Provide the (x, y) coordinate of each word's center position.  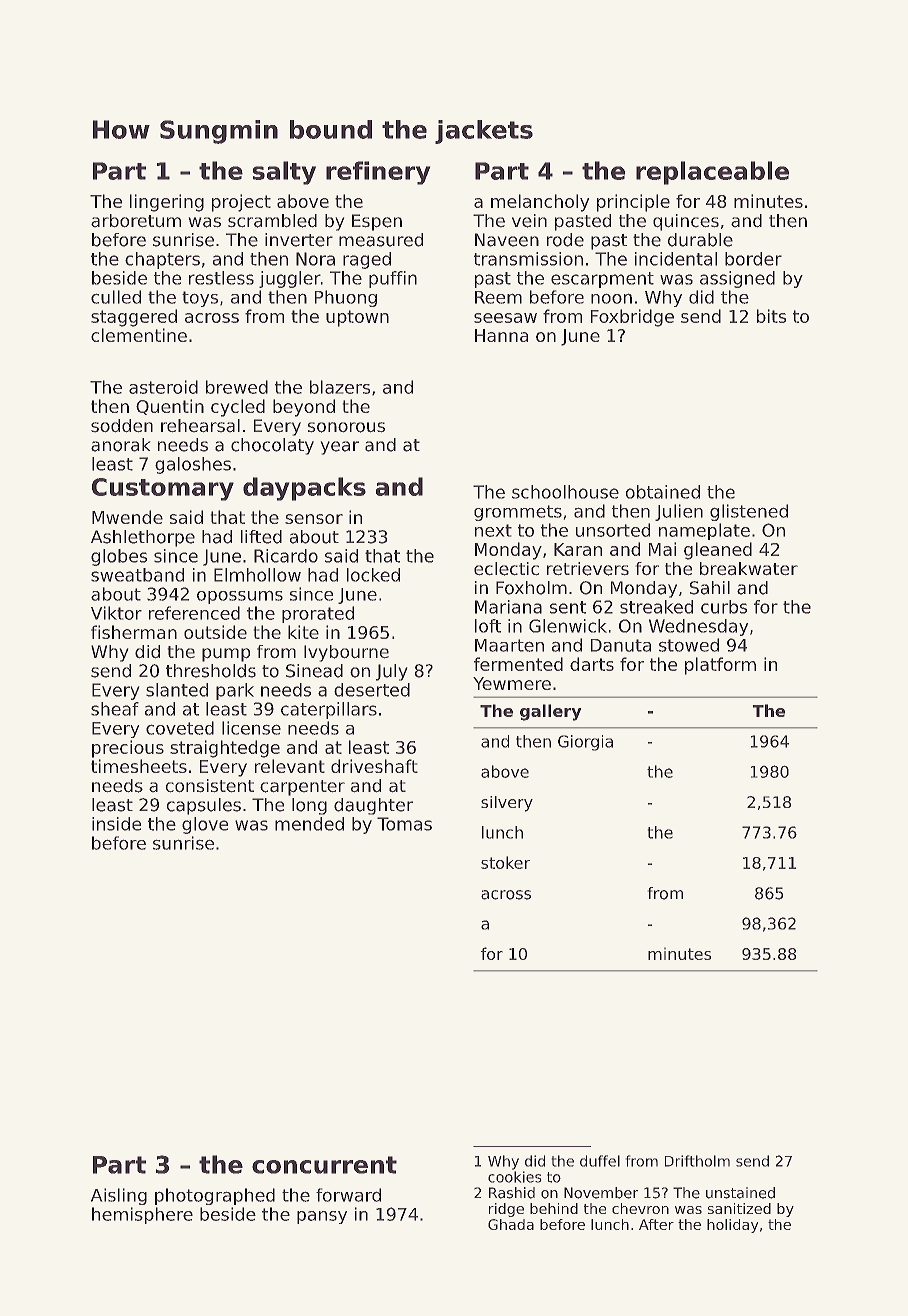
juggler (290, 279)
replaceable (712, 173)
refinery (378, 173)
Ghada (511, 1224)
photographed (215, 1196)
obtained (663, 492)
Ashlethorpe (143, 538)
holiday (733, 1226)
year (339, 448)
